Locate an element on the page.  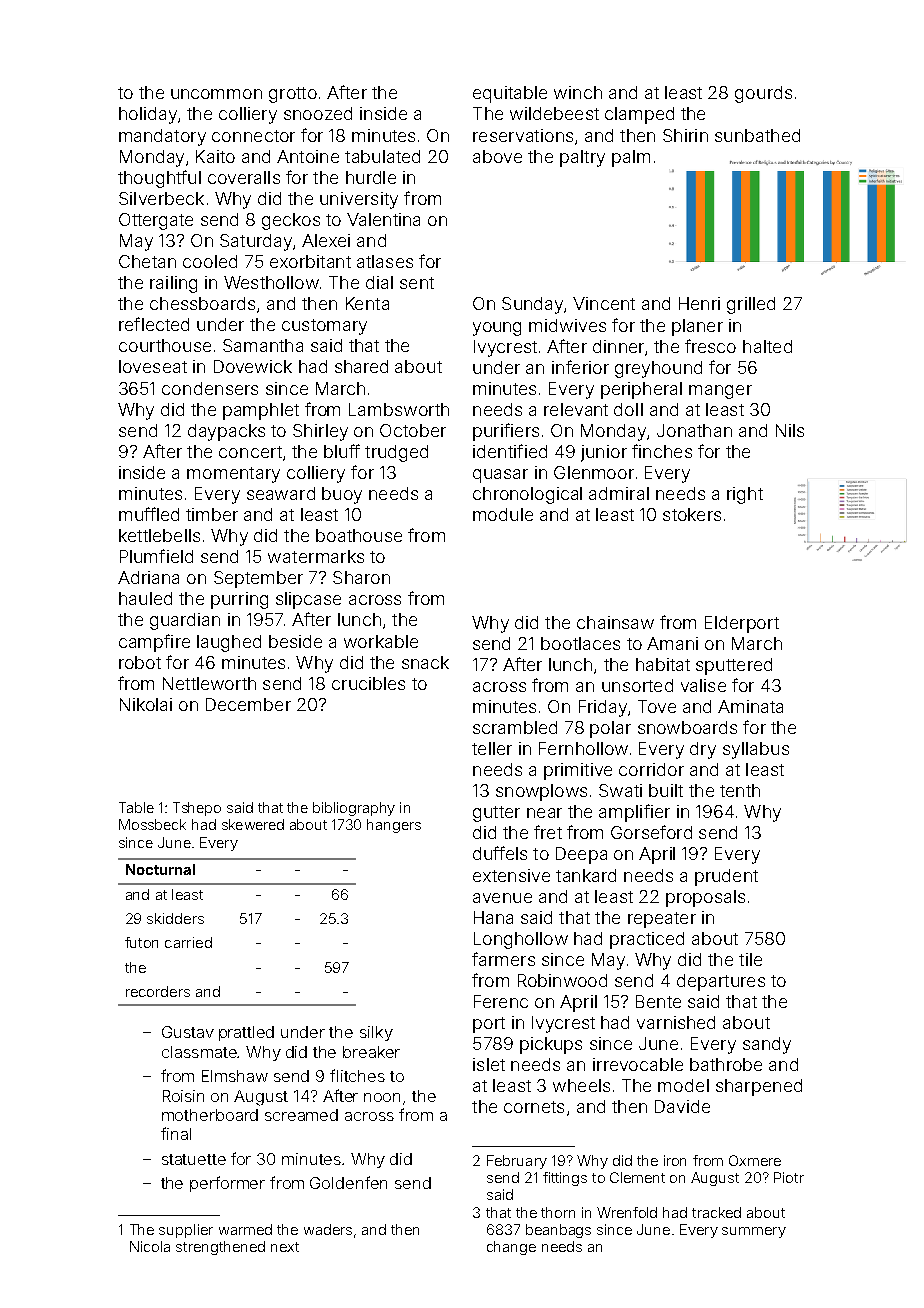
islet is located at coordinates (489, 1064).
